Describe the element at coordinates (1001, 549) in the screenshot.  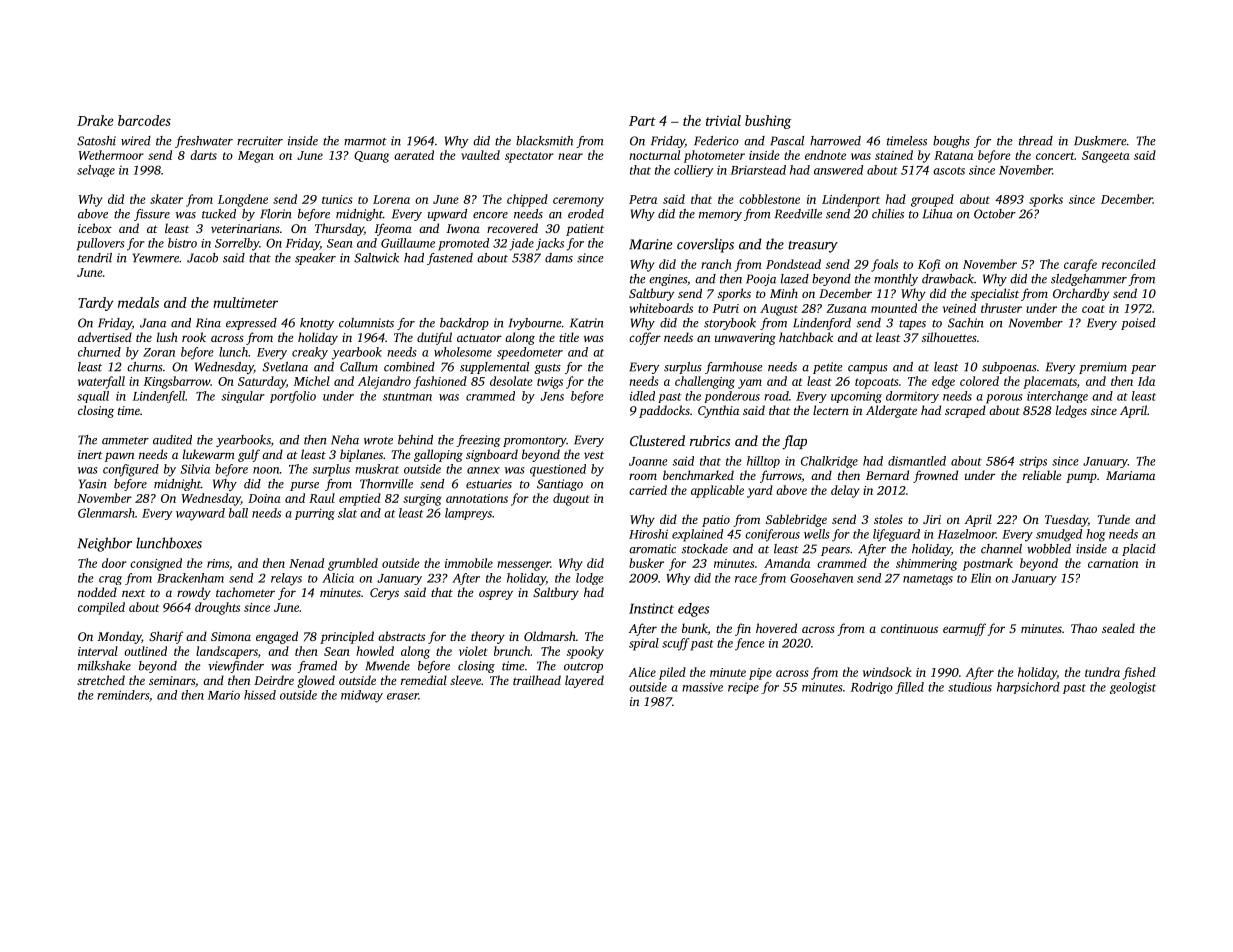
I see `channel` at that location.
